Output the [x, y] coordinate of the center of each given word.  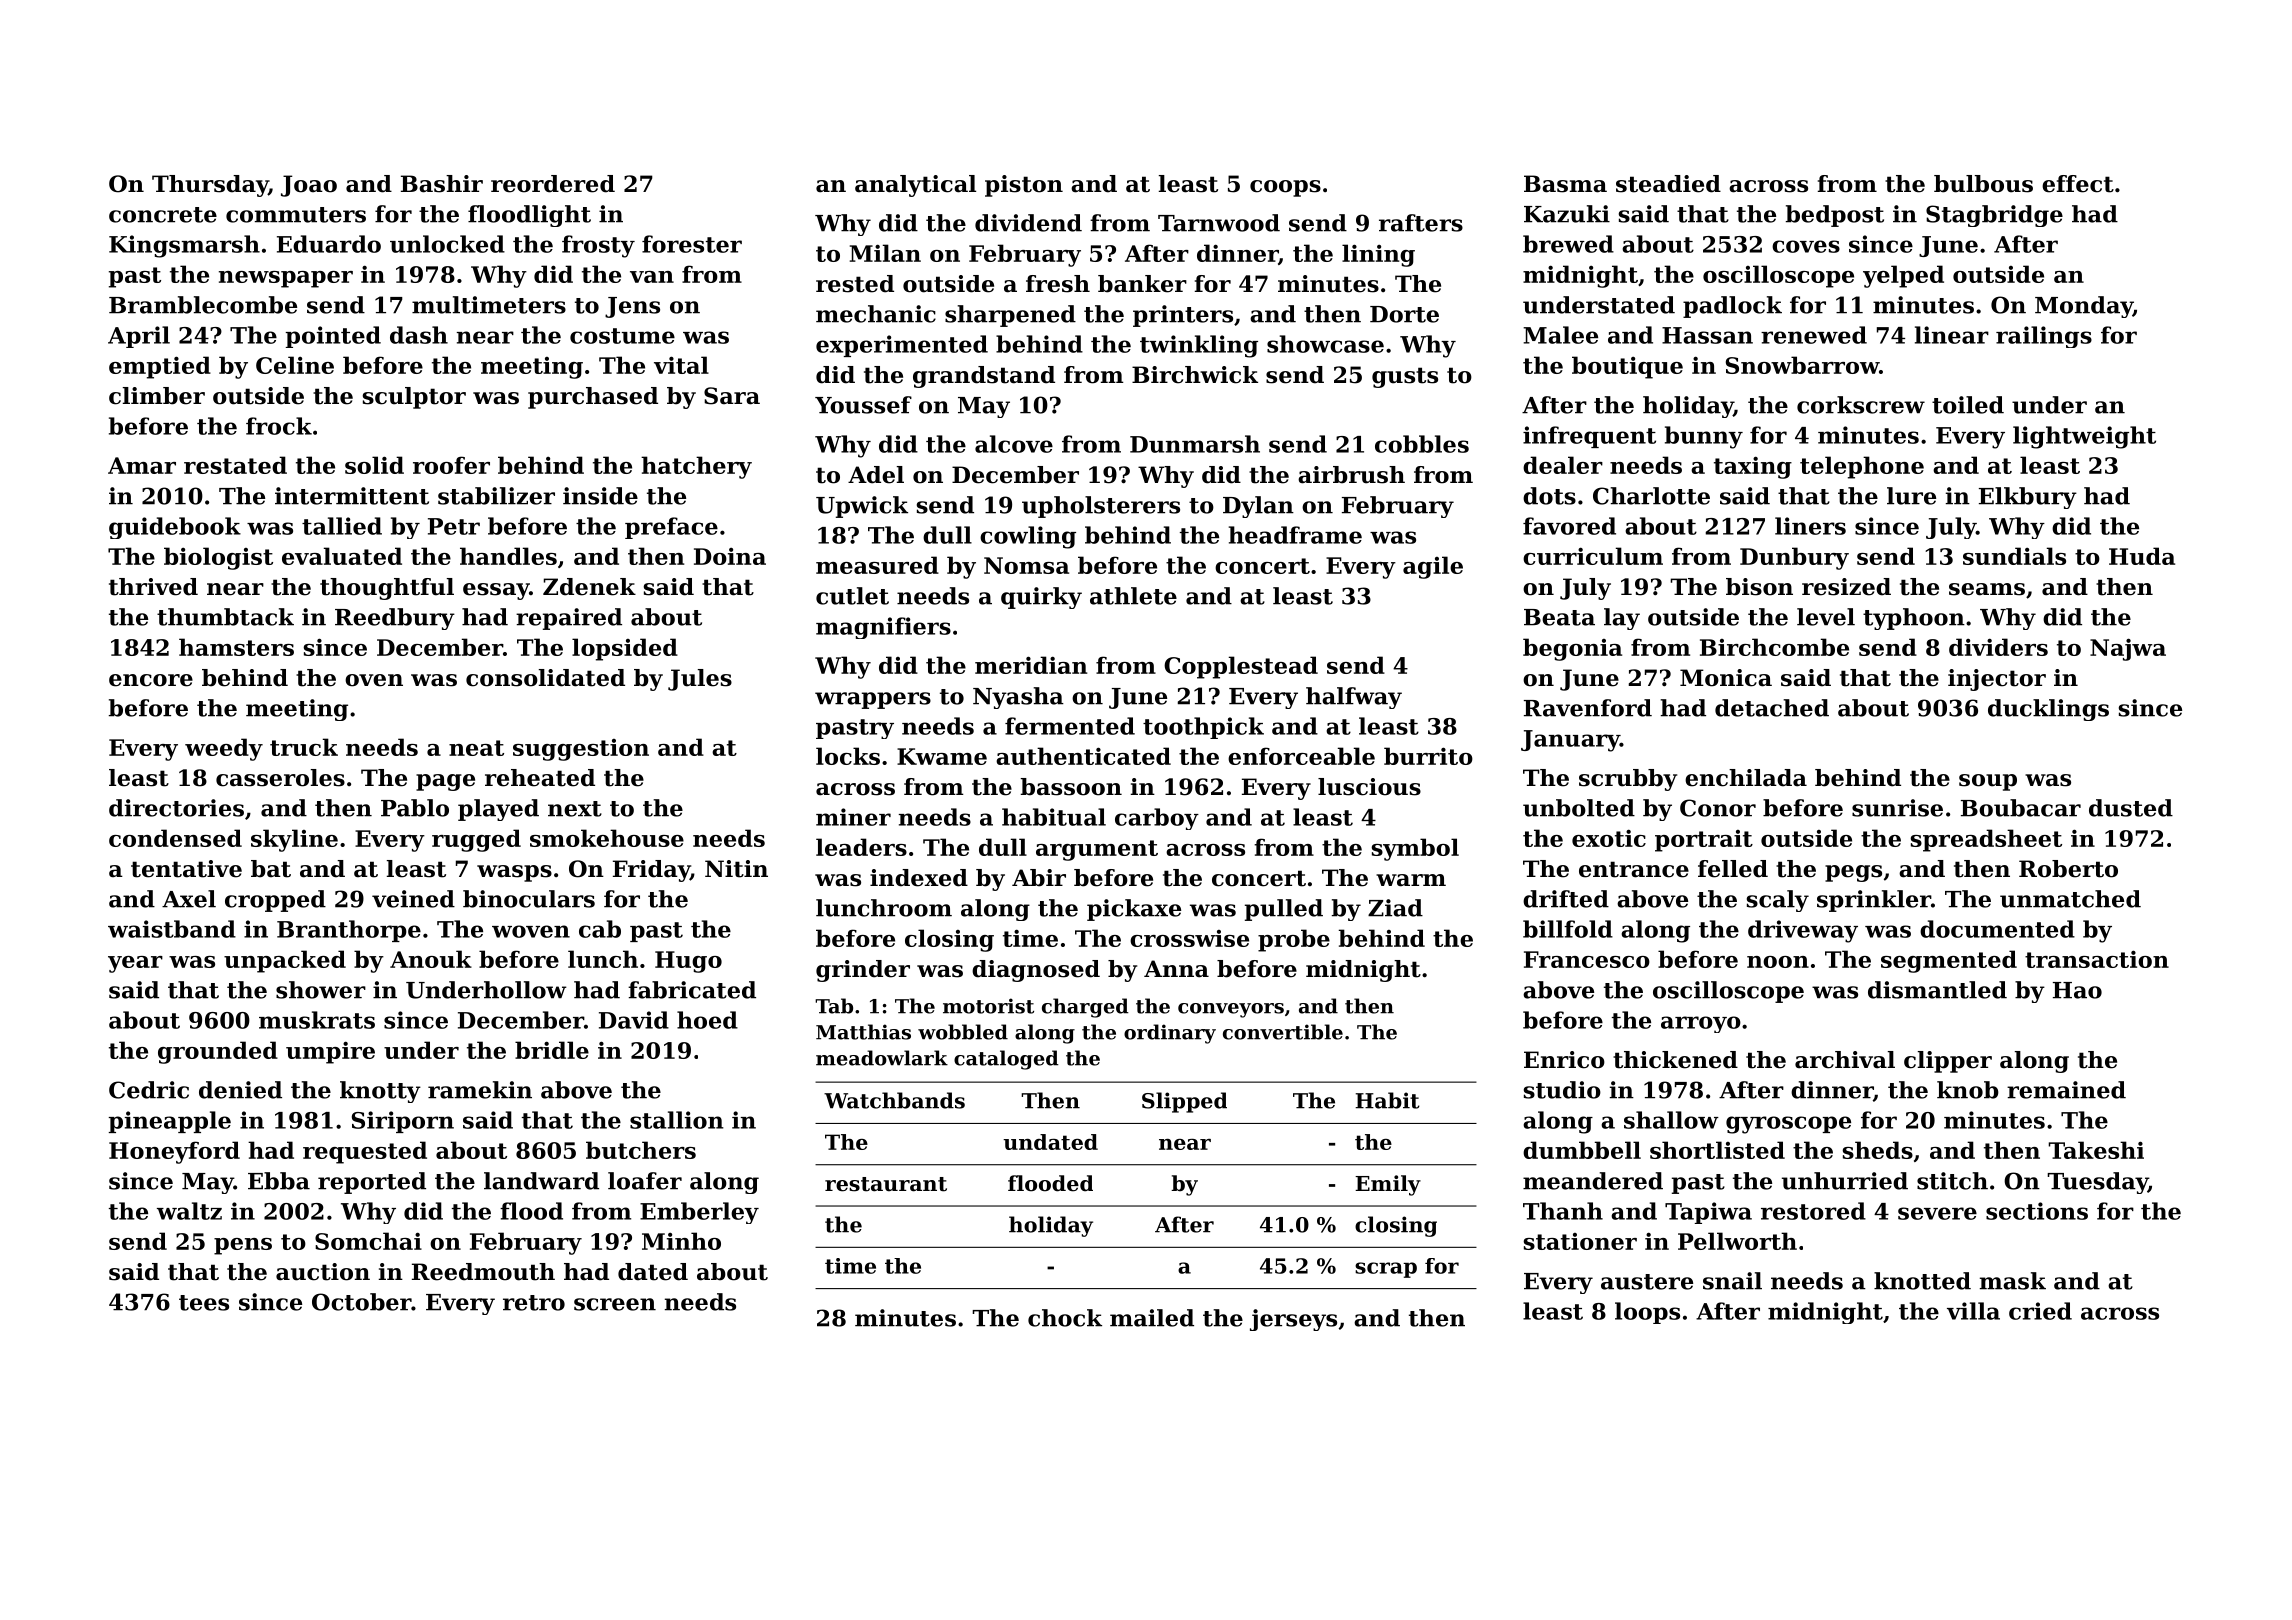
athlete [1133, 596]
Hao [2077, 990]
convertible [1283, 1032]
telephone [1862, 467]
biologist [218, 558]
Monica [1726, 678]
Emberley [699, 1213]
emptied [160, 367]
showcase [1325, 344]
